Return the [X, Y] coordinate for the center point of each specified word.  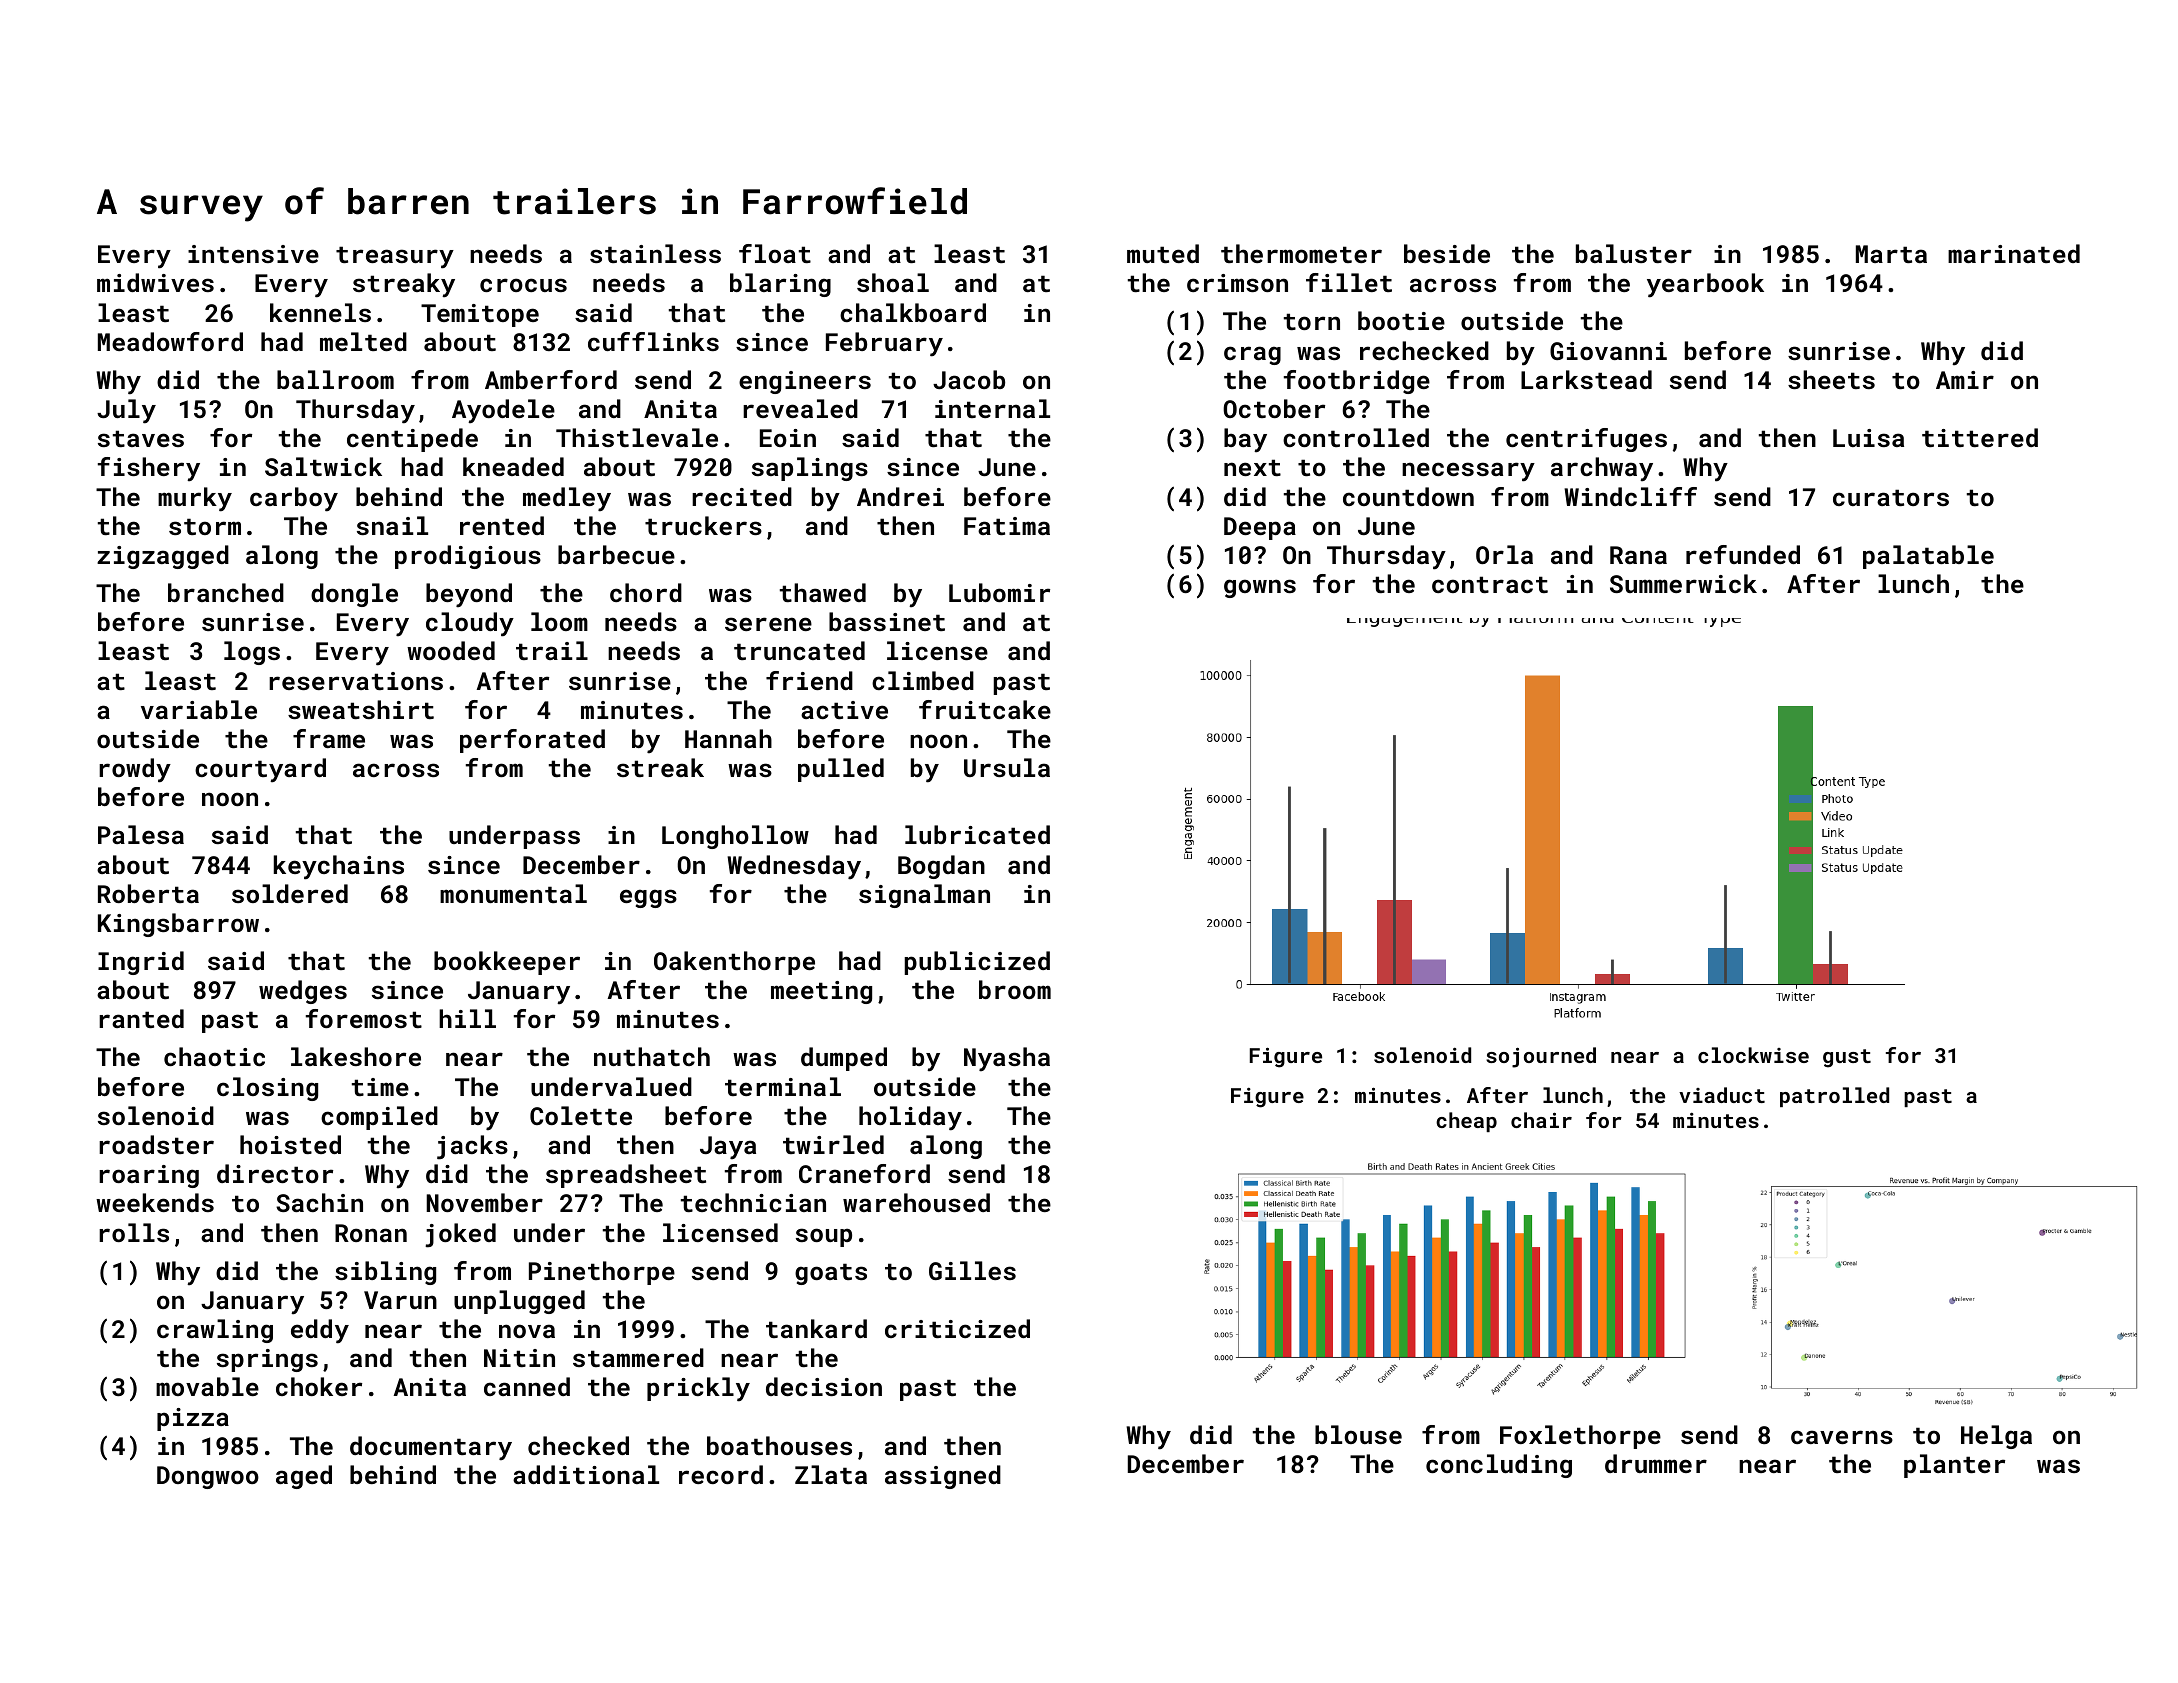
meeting [821, 992]
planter [1954, 1466]
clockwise [1753, 1055]
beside [1447, 253]
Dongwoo [208, 1477]
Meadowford [170, 341]
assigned [943, 1477]
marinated [2014, 253]
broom [1015, 989]
